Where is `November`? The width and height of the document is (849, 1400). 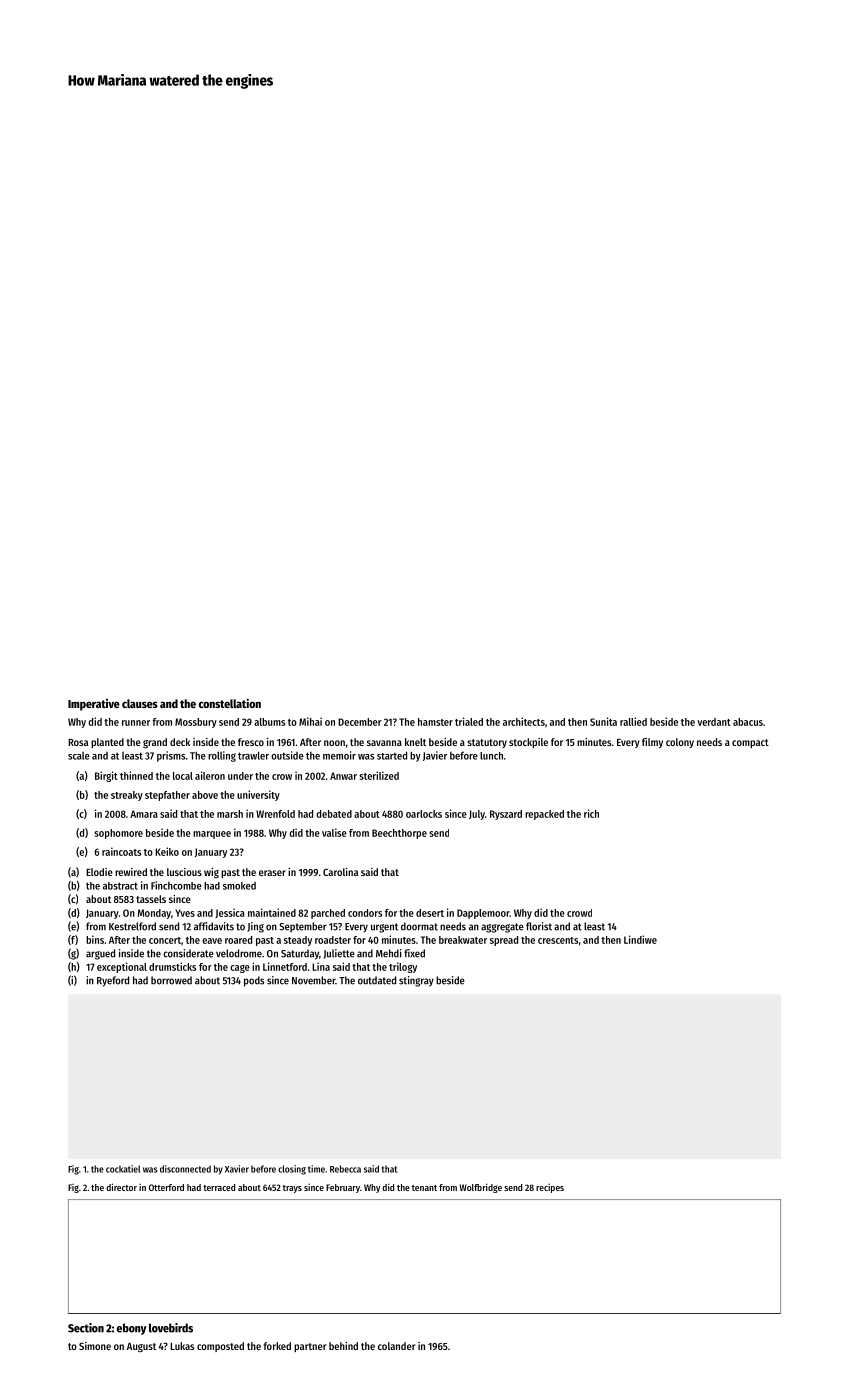
November is located at coordinates (313, 980).
